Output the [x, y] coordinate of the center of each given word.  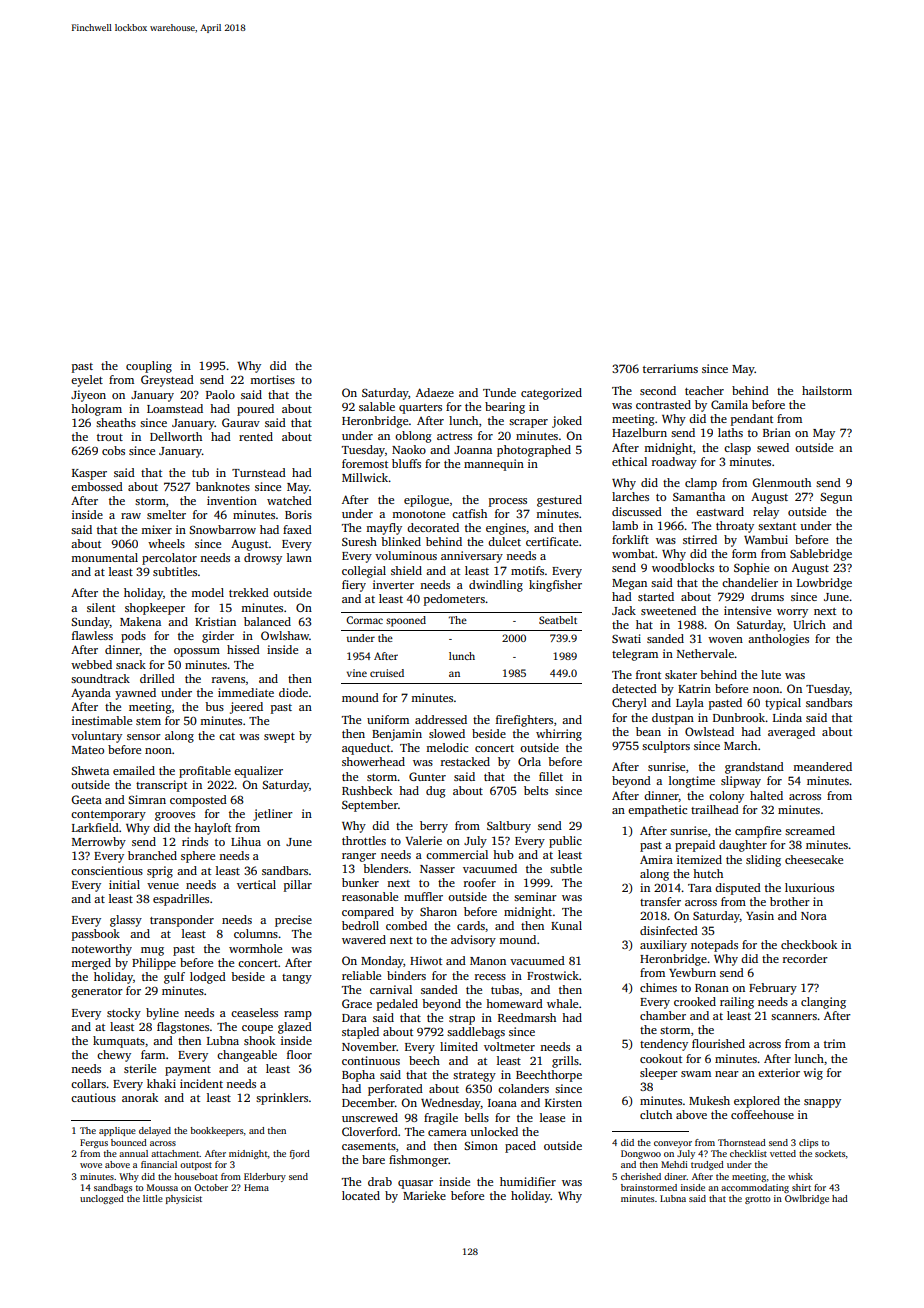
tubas [505, 989]
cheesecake [814, 859]
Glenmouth [781, 482]
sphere [198, 857]
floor [299, 1054]
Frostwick [553, 975]
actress [454, 436]
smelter [166, 514]
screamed [810, 830]
